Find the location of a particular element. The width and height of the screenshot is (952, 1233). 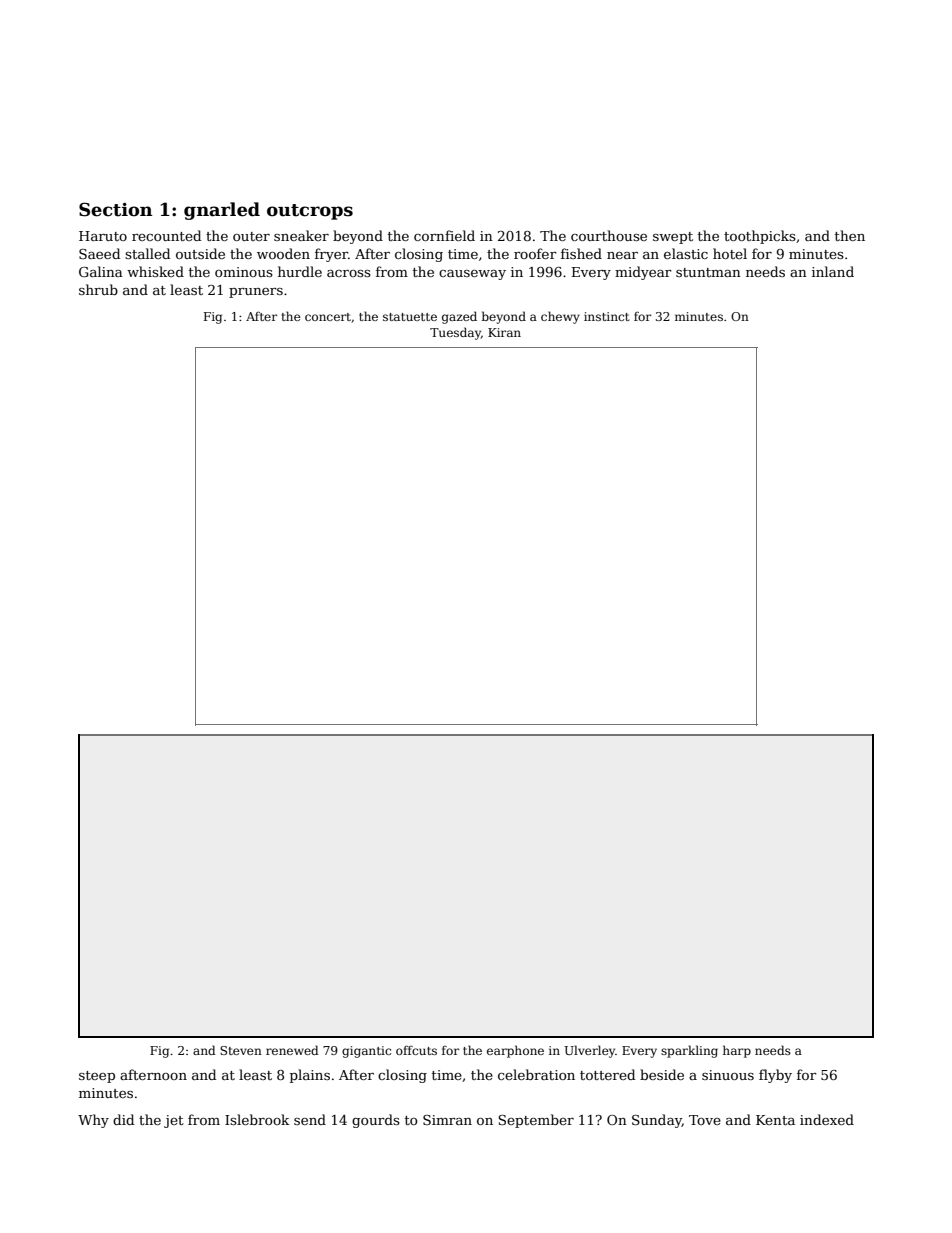

Steven is located at coordinates (241, 1050).
